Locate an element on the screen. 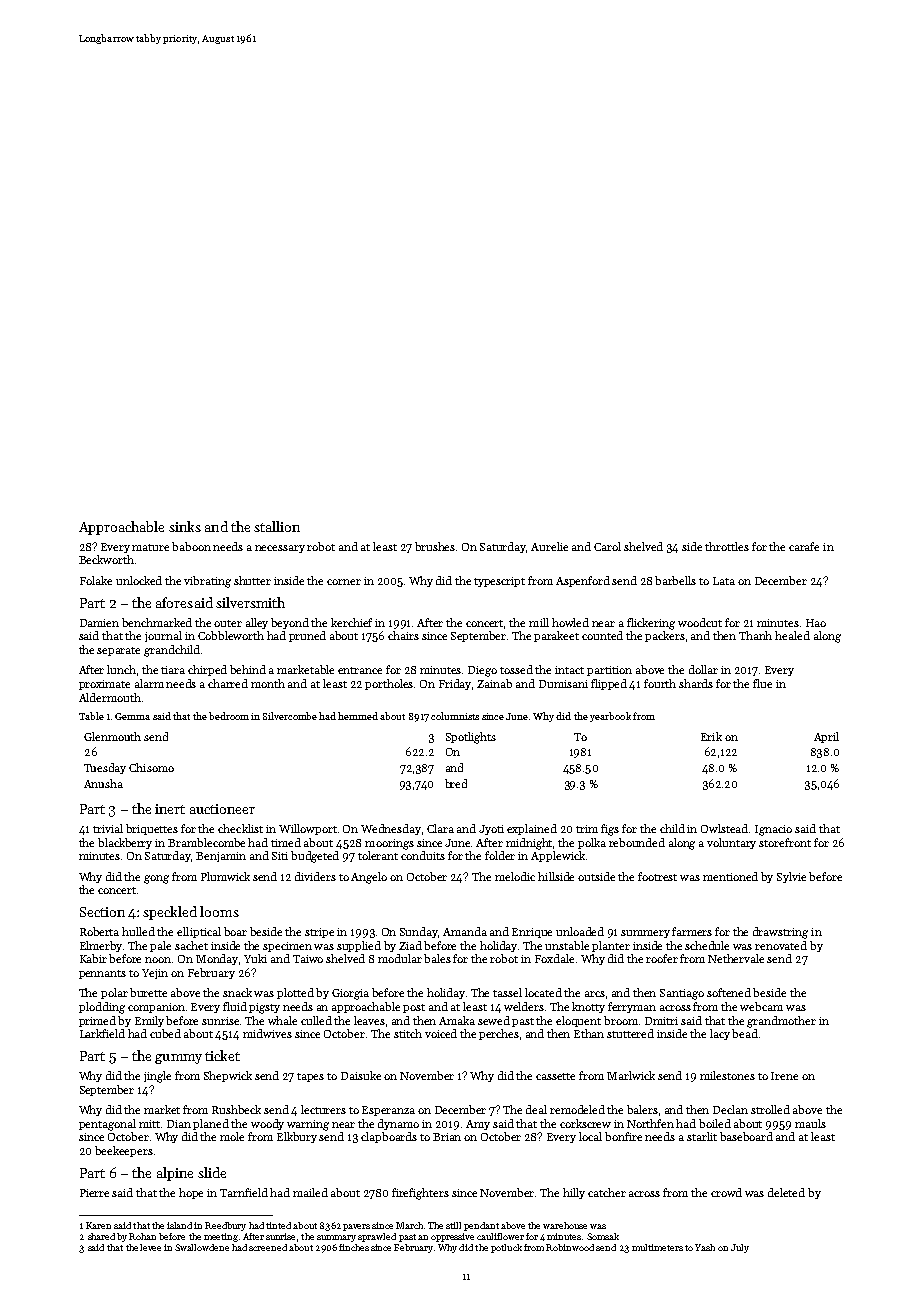 The image size is (924, 1308). Aurelie is located at coordinates (549, 546).
